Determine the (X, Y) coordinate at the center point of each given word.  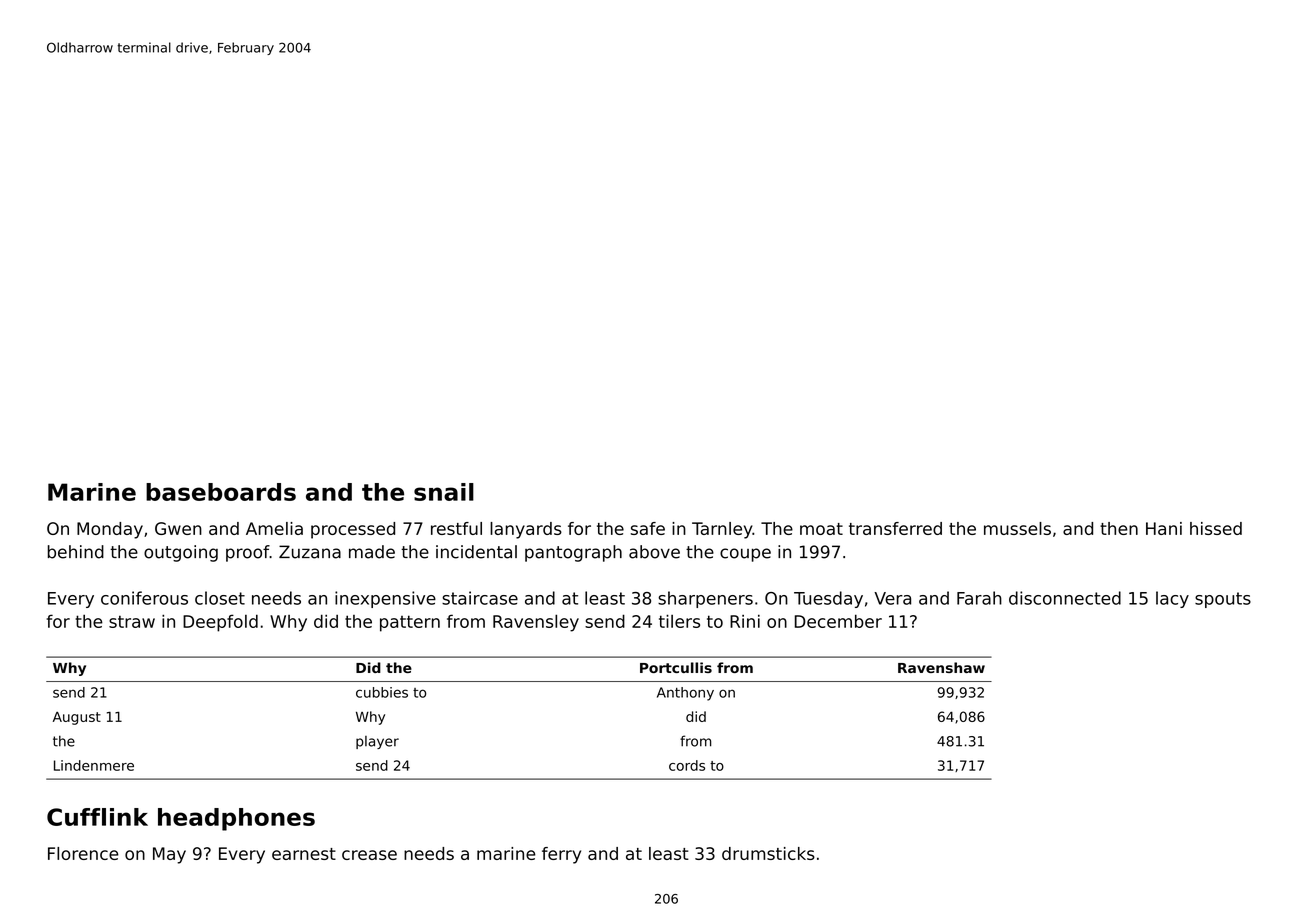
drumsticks (768, 853)
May (169, 855)
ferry (561, 855)
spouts (1223, 600)
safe (648, 528)
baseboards (221, 492)
